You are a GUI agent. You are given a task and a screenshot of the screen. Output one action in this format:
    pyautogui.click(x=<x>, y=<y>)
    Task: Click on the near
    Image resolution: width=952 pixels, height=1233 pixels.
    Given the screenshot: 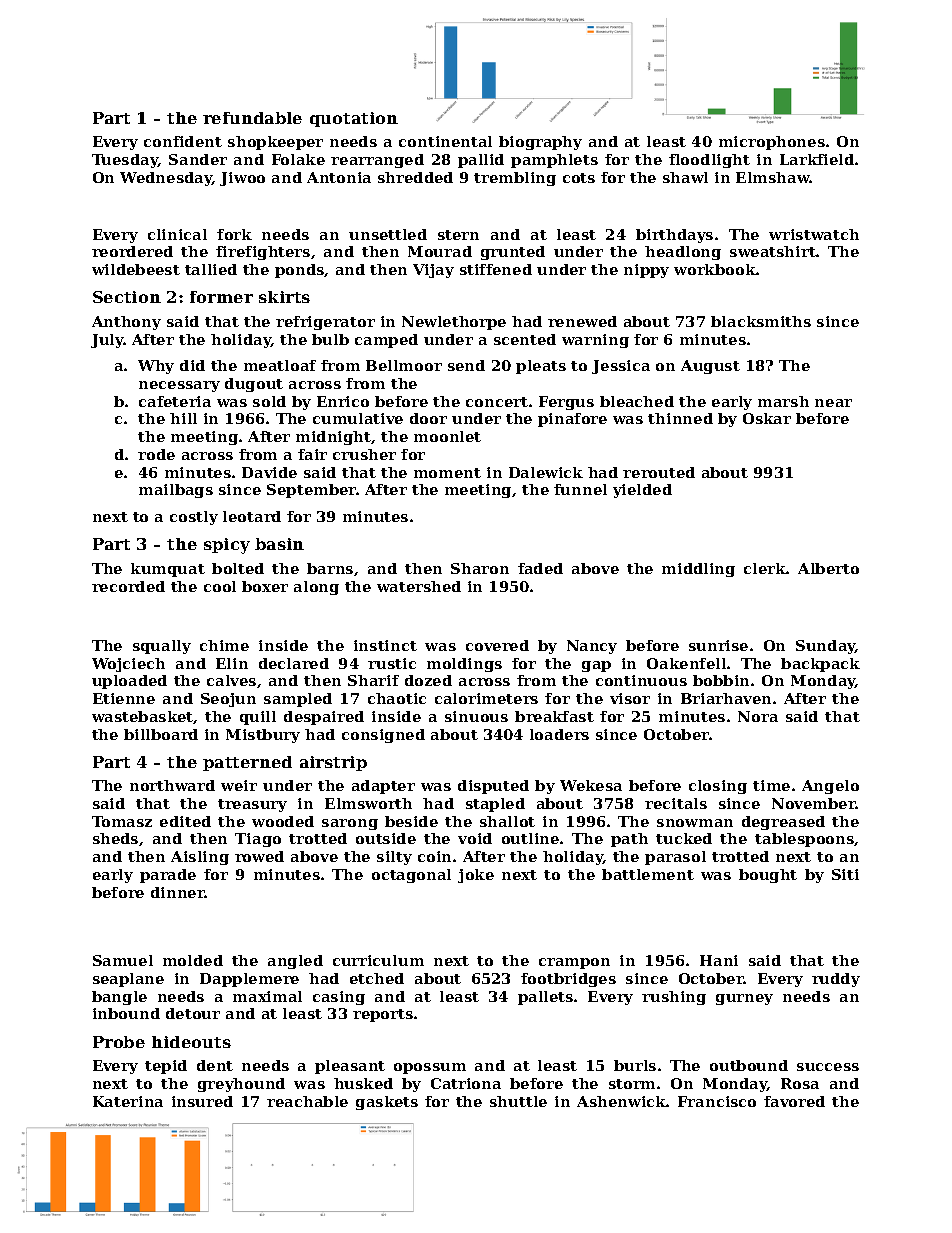 What is the action you would take?
    pyautogui.click(x=833, y=403)
